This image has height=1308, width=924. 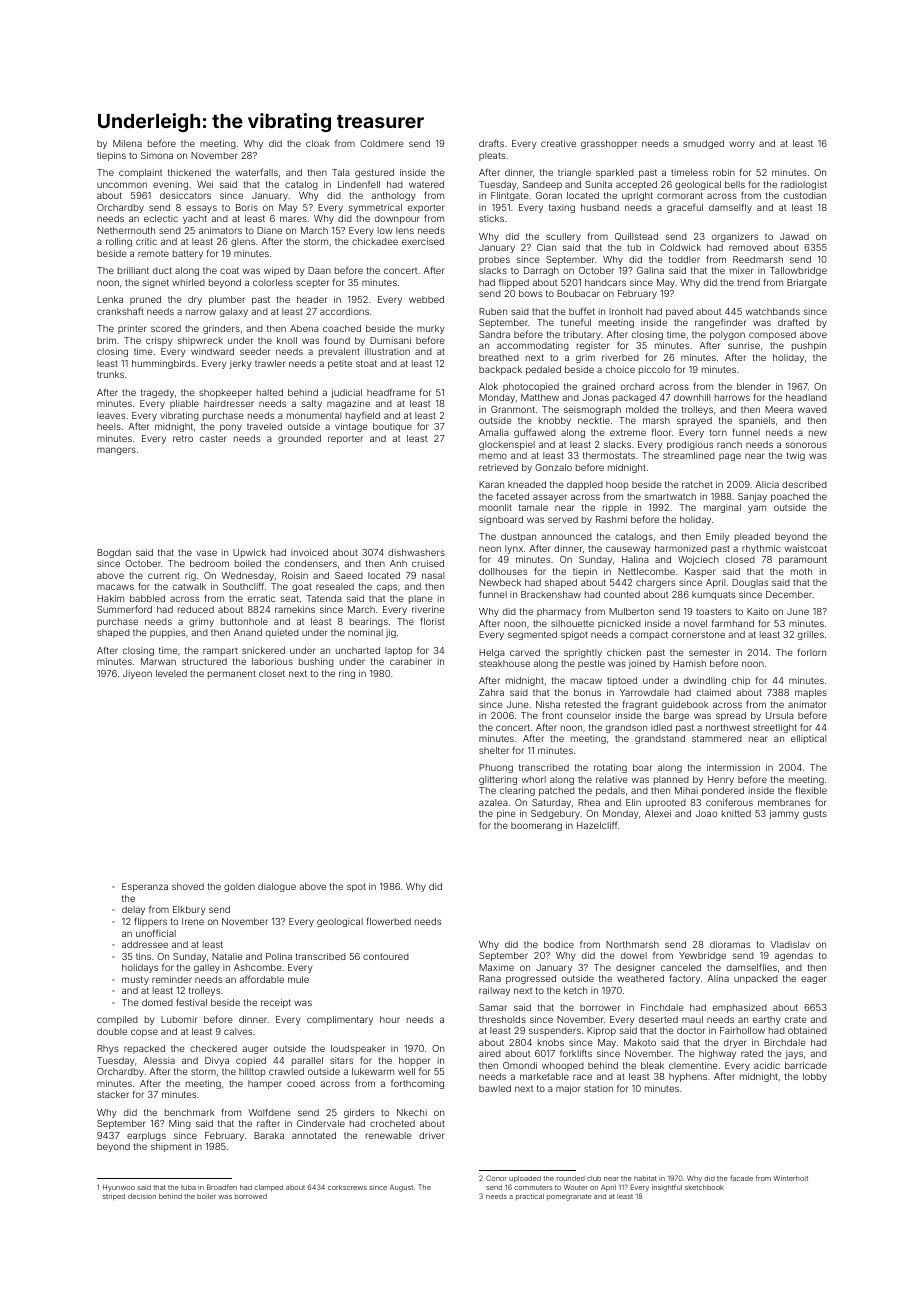 What do you see at coordinates (205, 184) in the image?
I see `Wei` at bounding box center [205, 184].
